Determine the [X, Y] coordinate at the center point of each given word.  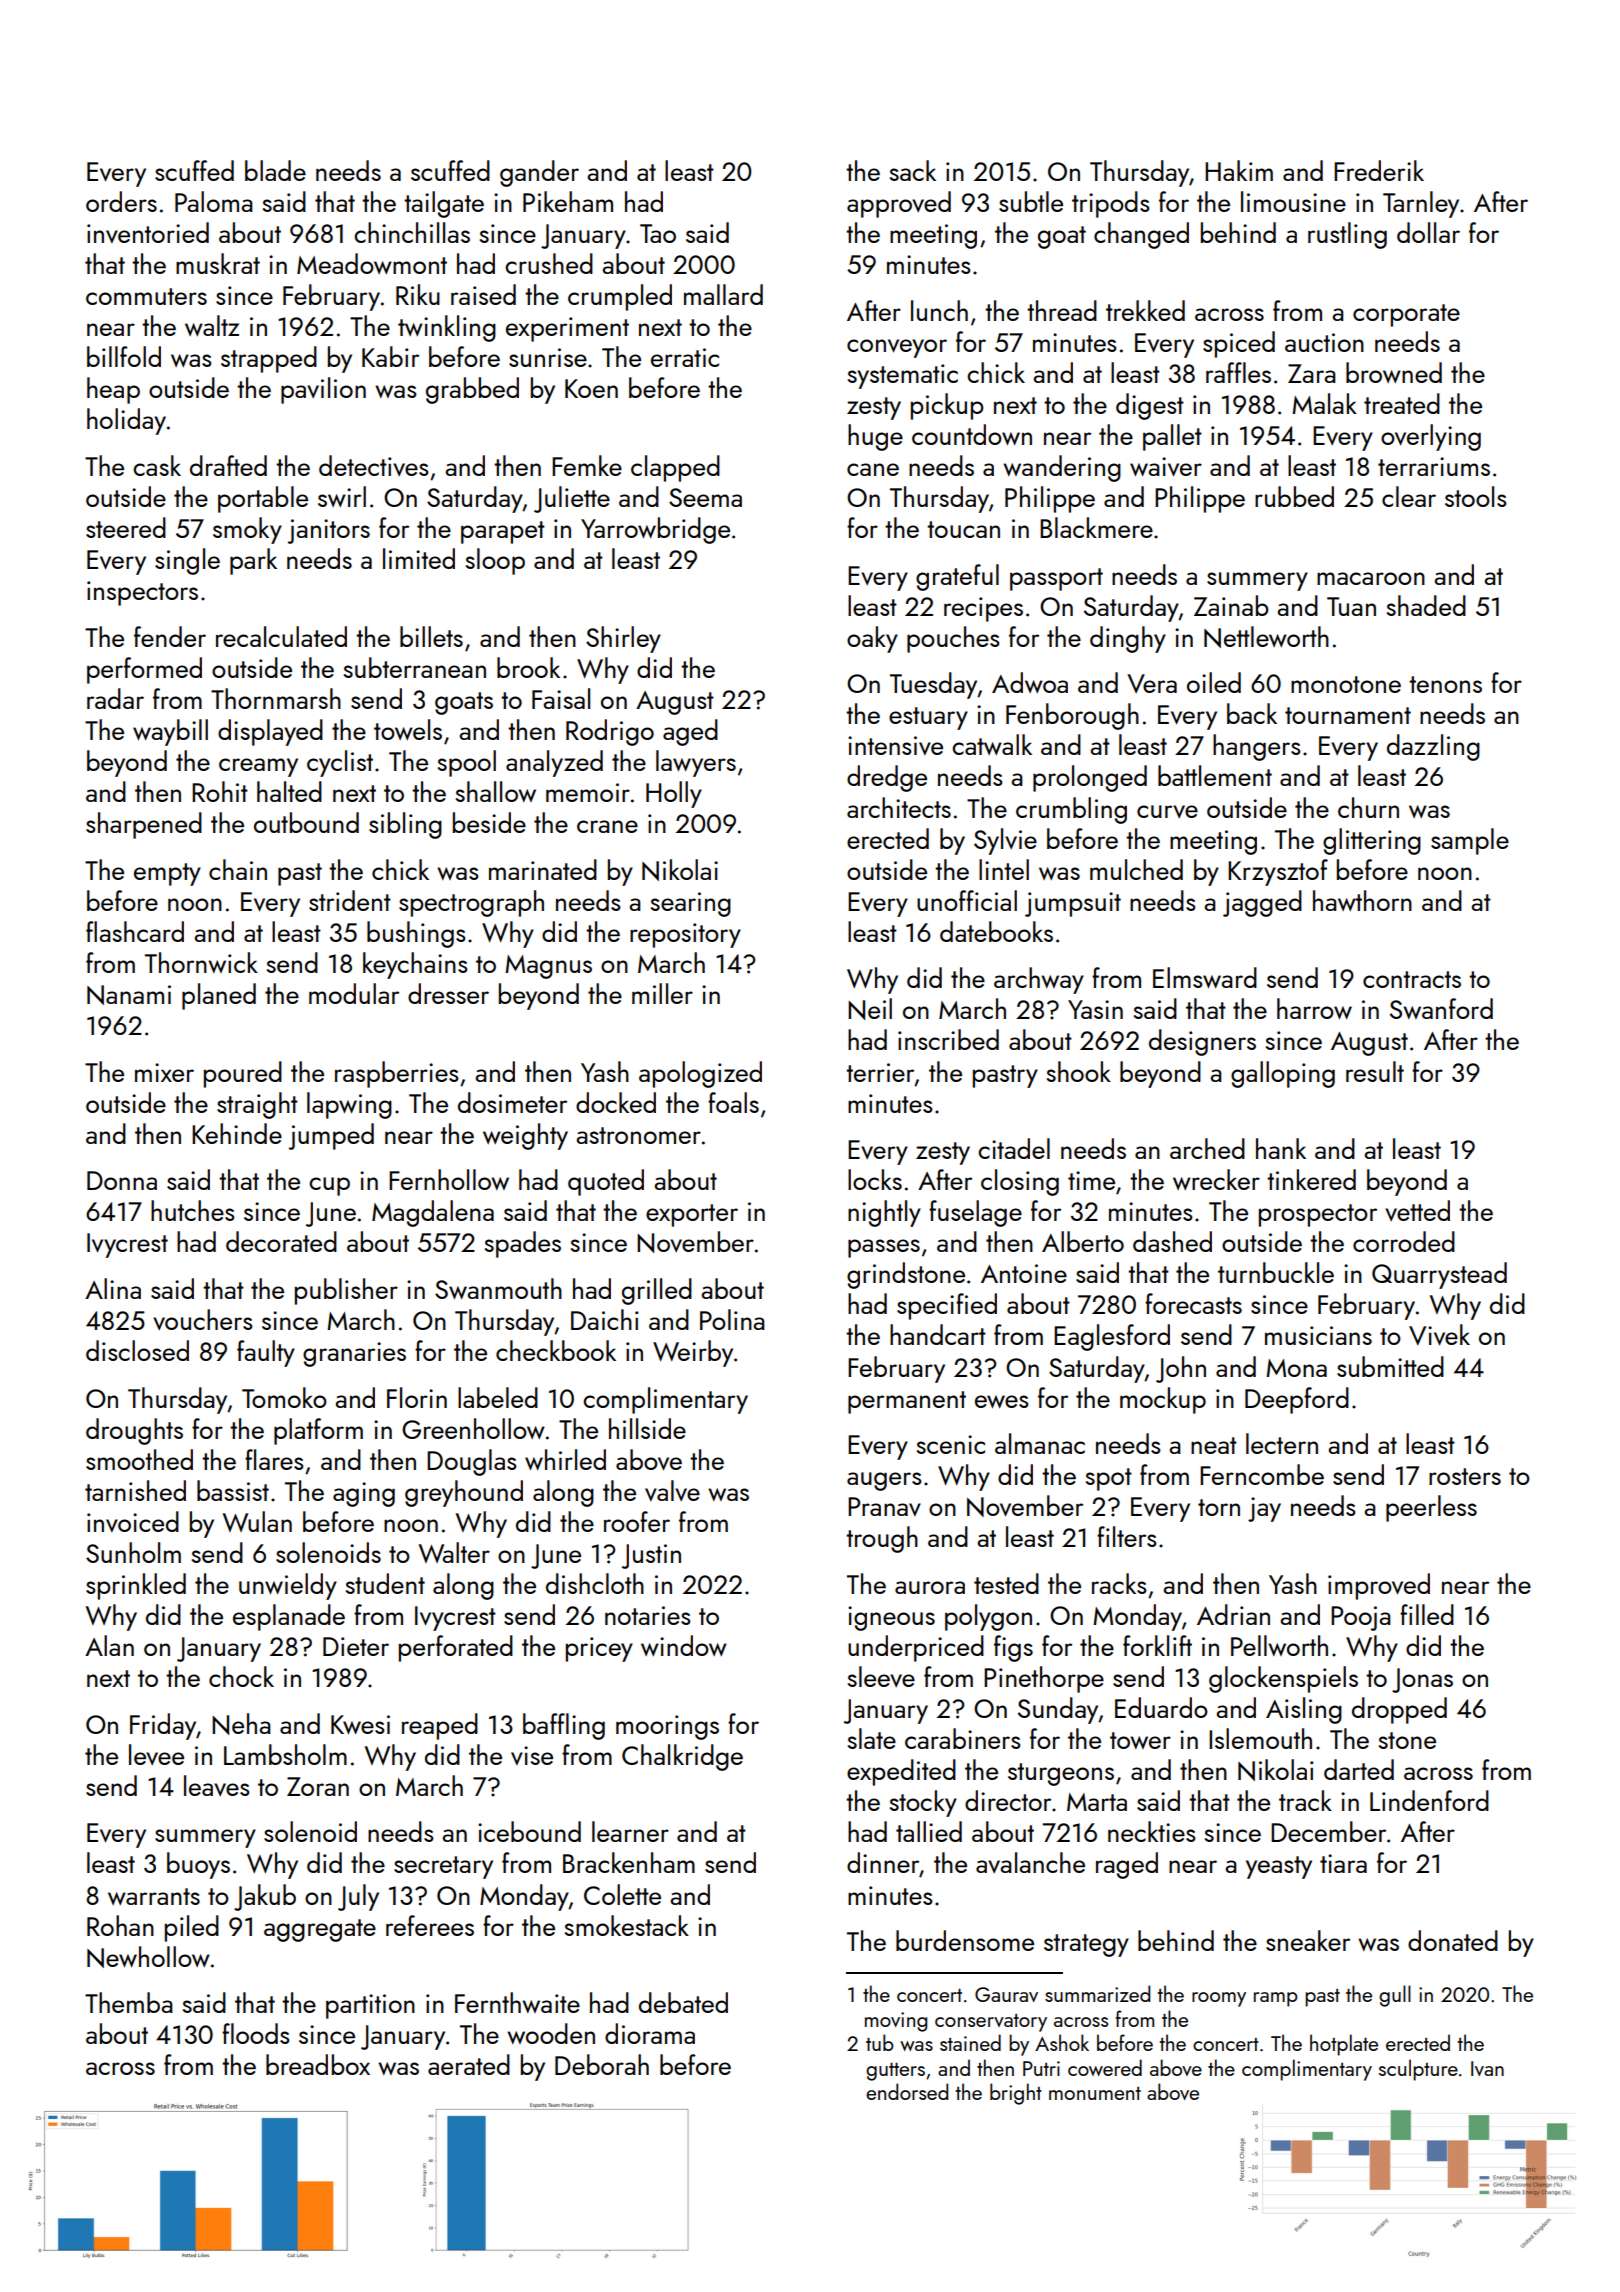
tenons [1445, 684]
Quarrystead [1439, 1275]
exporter [692, 1215]
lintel [1004, 869]
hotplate [1344, 2045]
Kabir [390, 356]
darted [1359, 1769]
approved [899, 204]
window [684, 1645]
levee [156, 1754]
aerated [469, 2064]
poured [243, 1074]
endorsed [907, 2091]
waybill [170, 732]
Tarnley [1421, 204]
